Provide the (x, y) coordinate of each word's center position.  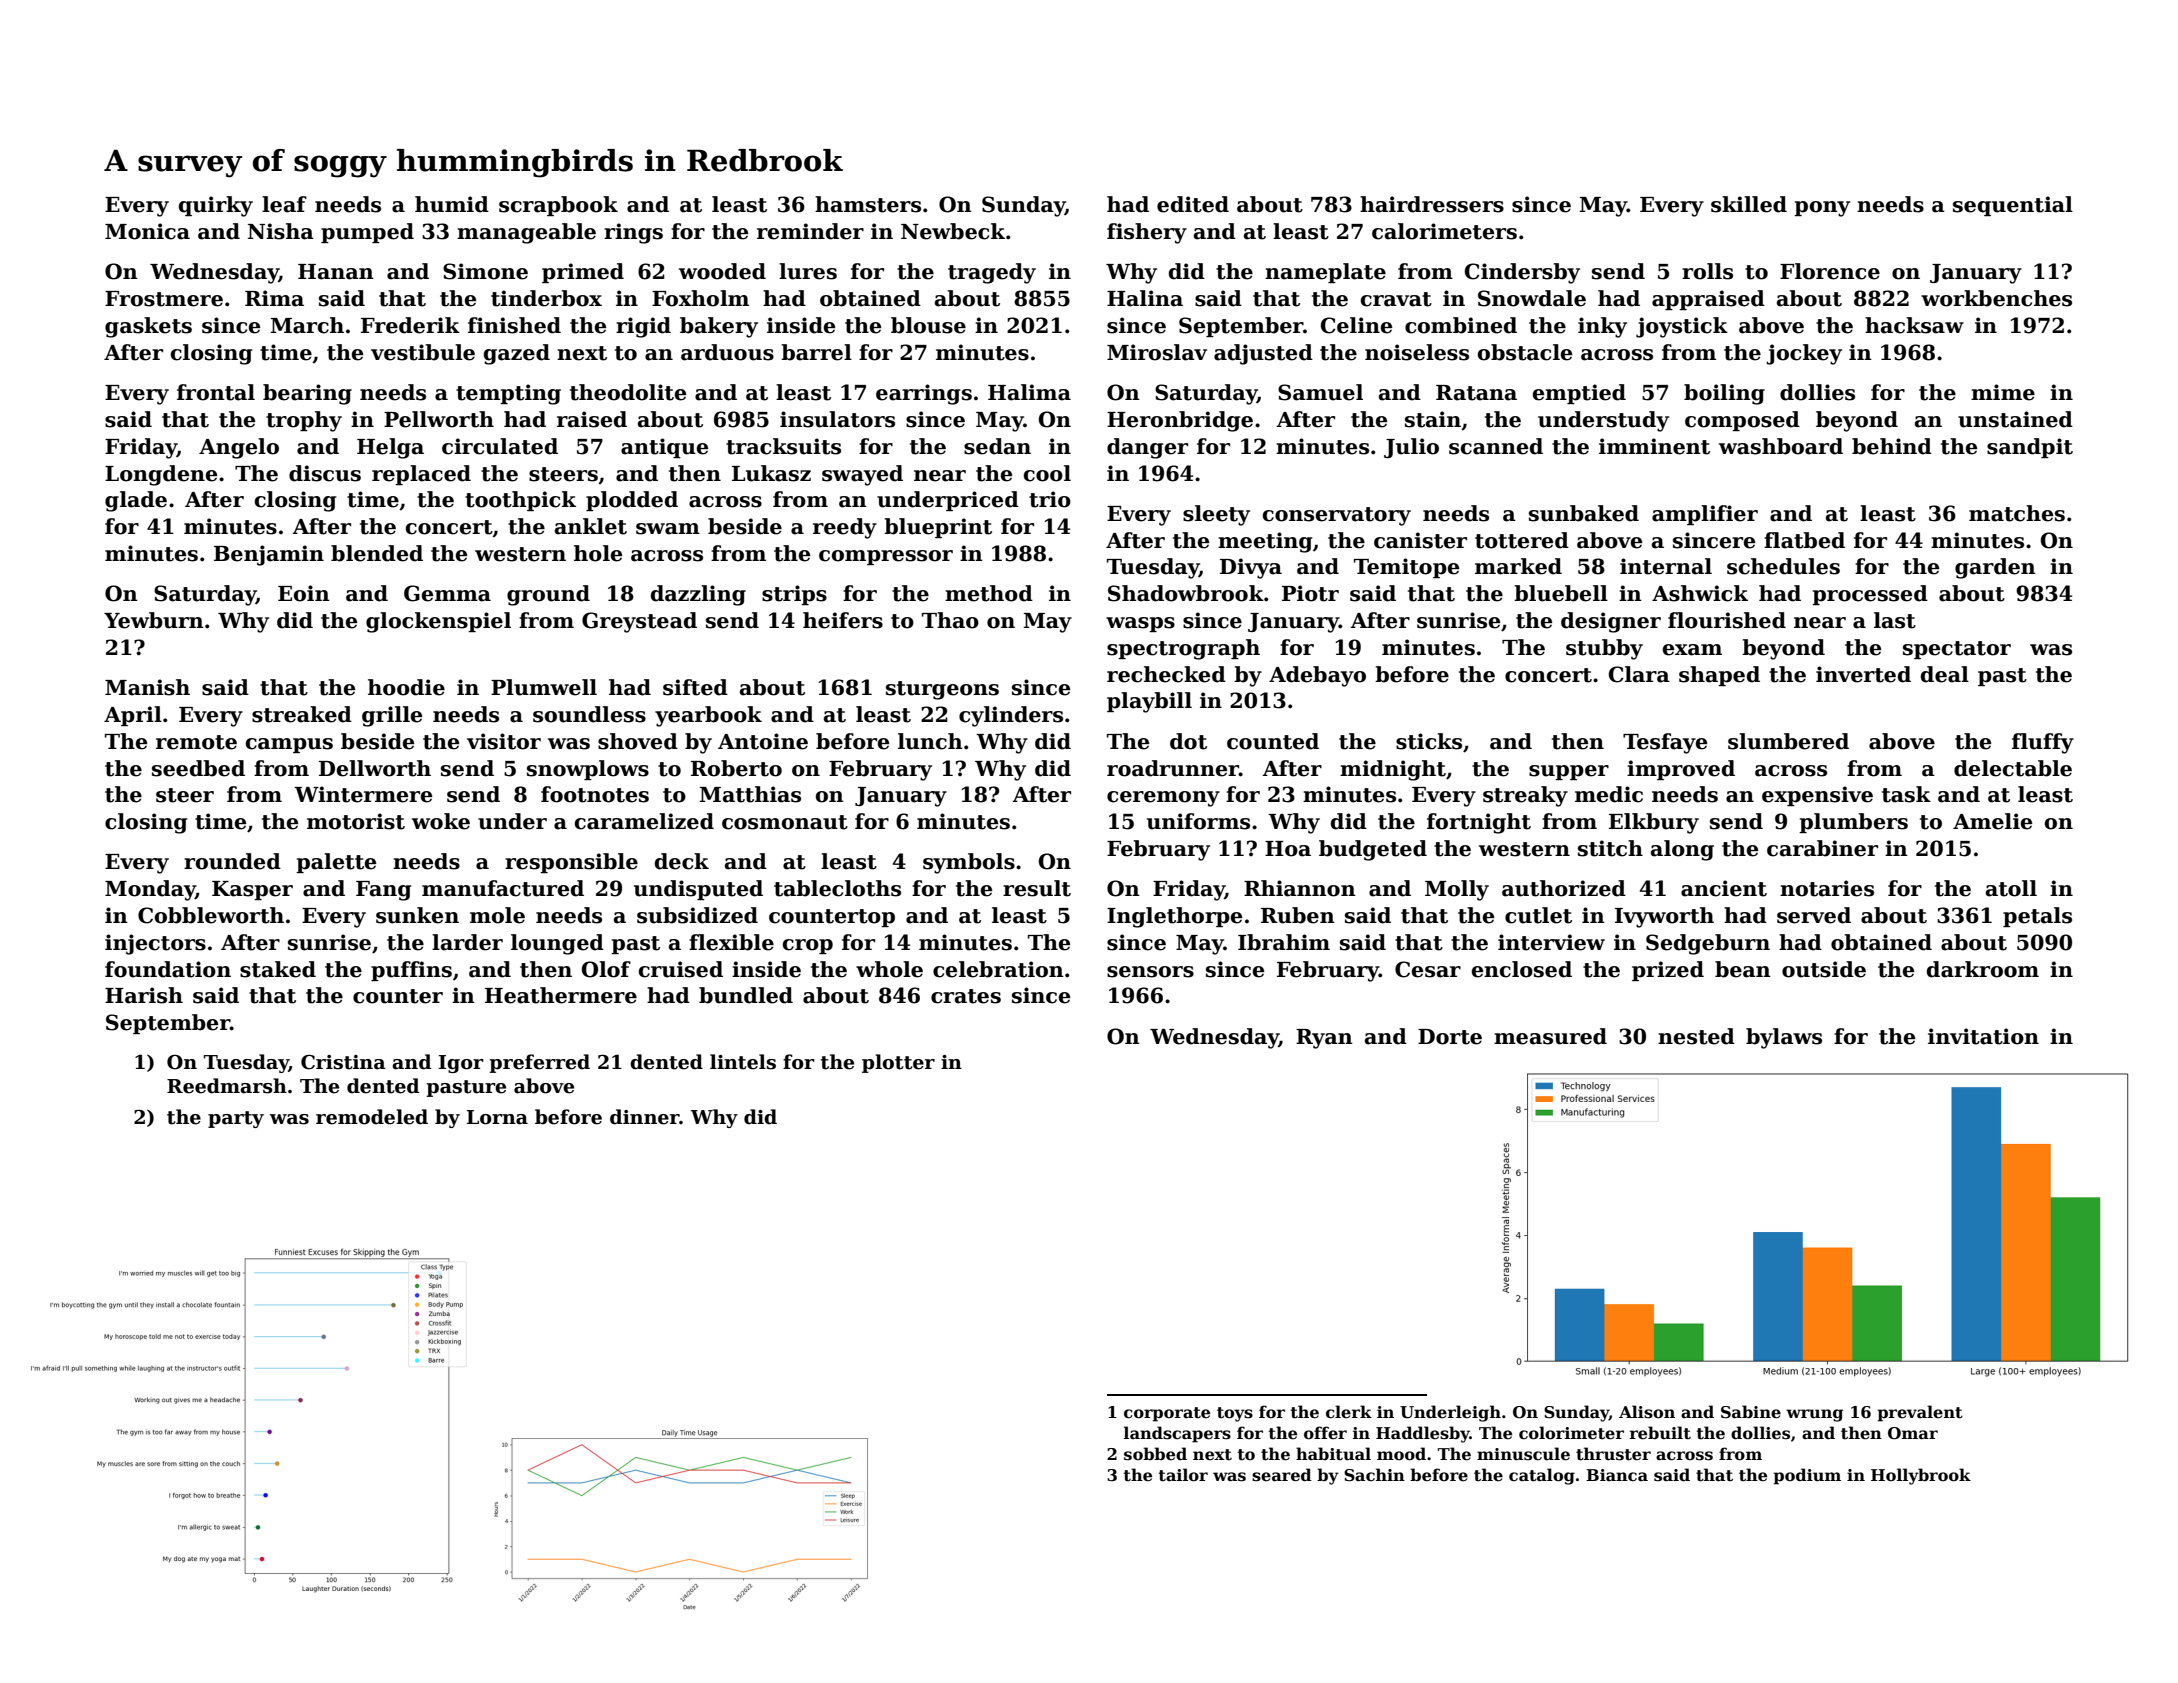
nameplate (1325, 273)
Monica (147, 231)
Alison (1647, 1412)
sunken (417, 915)
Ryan (1324, 1039)
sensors (1150, 972)
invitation (1983, 1036)
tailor (1183, 1475)
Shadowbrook (1186, 593)
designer (1611, 622)
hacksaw (1914, 325)
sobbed (1155, 1454)
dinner (645, 1117)
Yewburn (154, 620)
